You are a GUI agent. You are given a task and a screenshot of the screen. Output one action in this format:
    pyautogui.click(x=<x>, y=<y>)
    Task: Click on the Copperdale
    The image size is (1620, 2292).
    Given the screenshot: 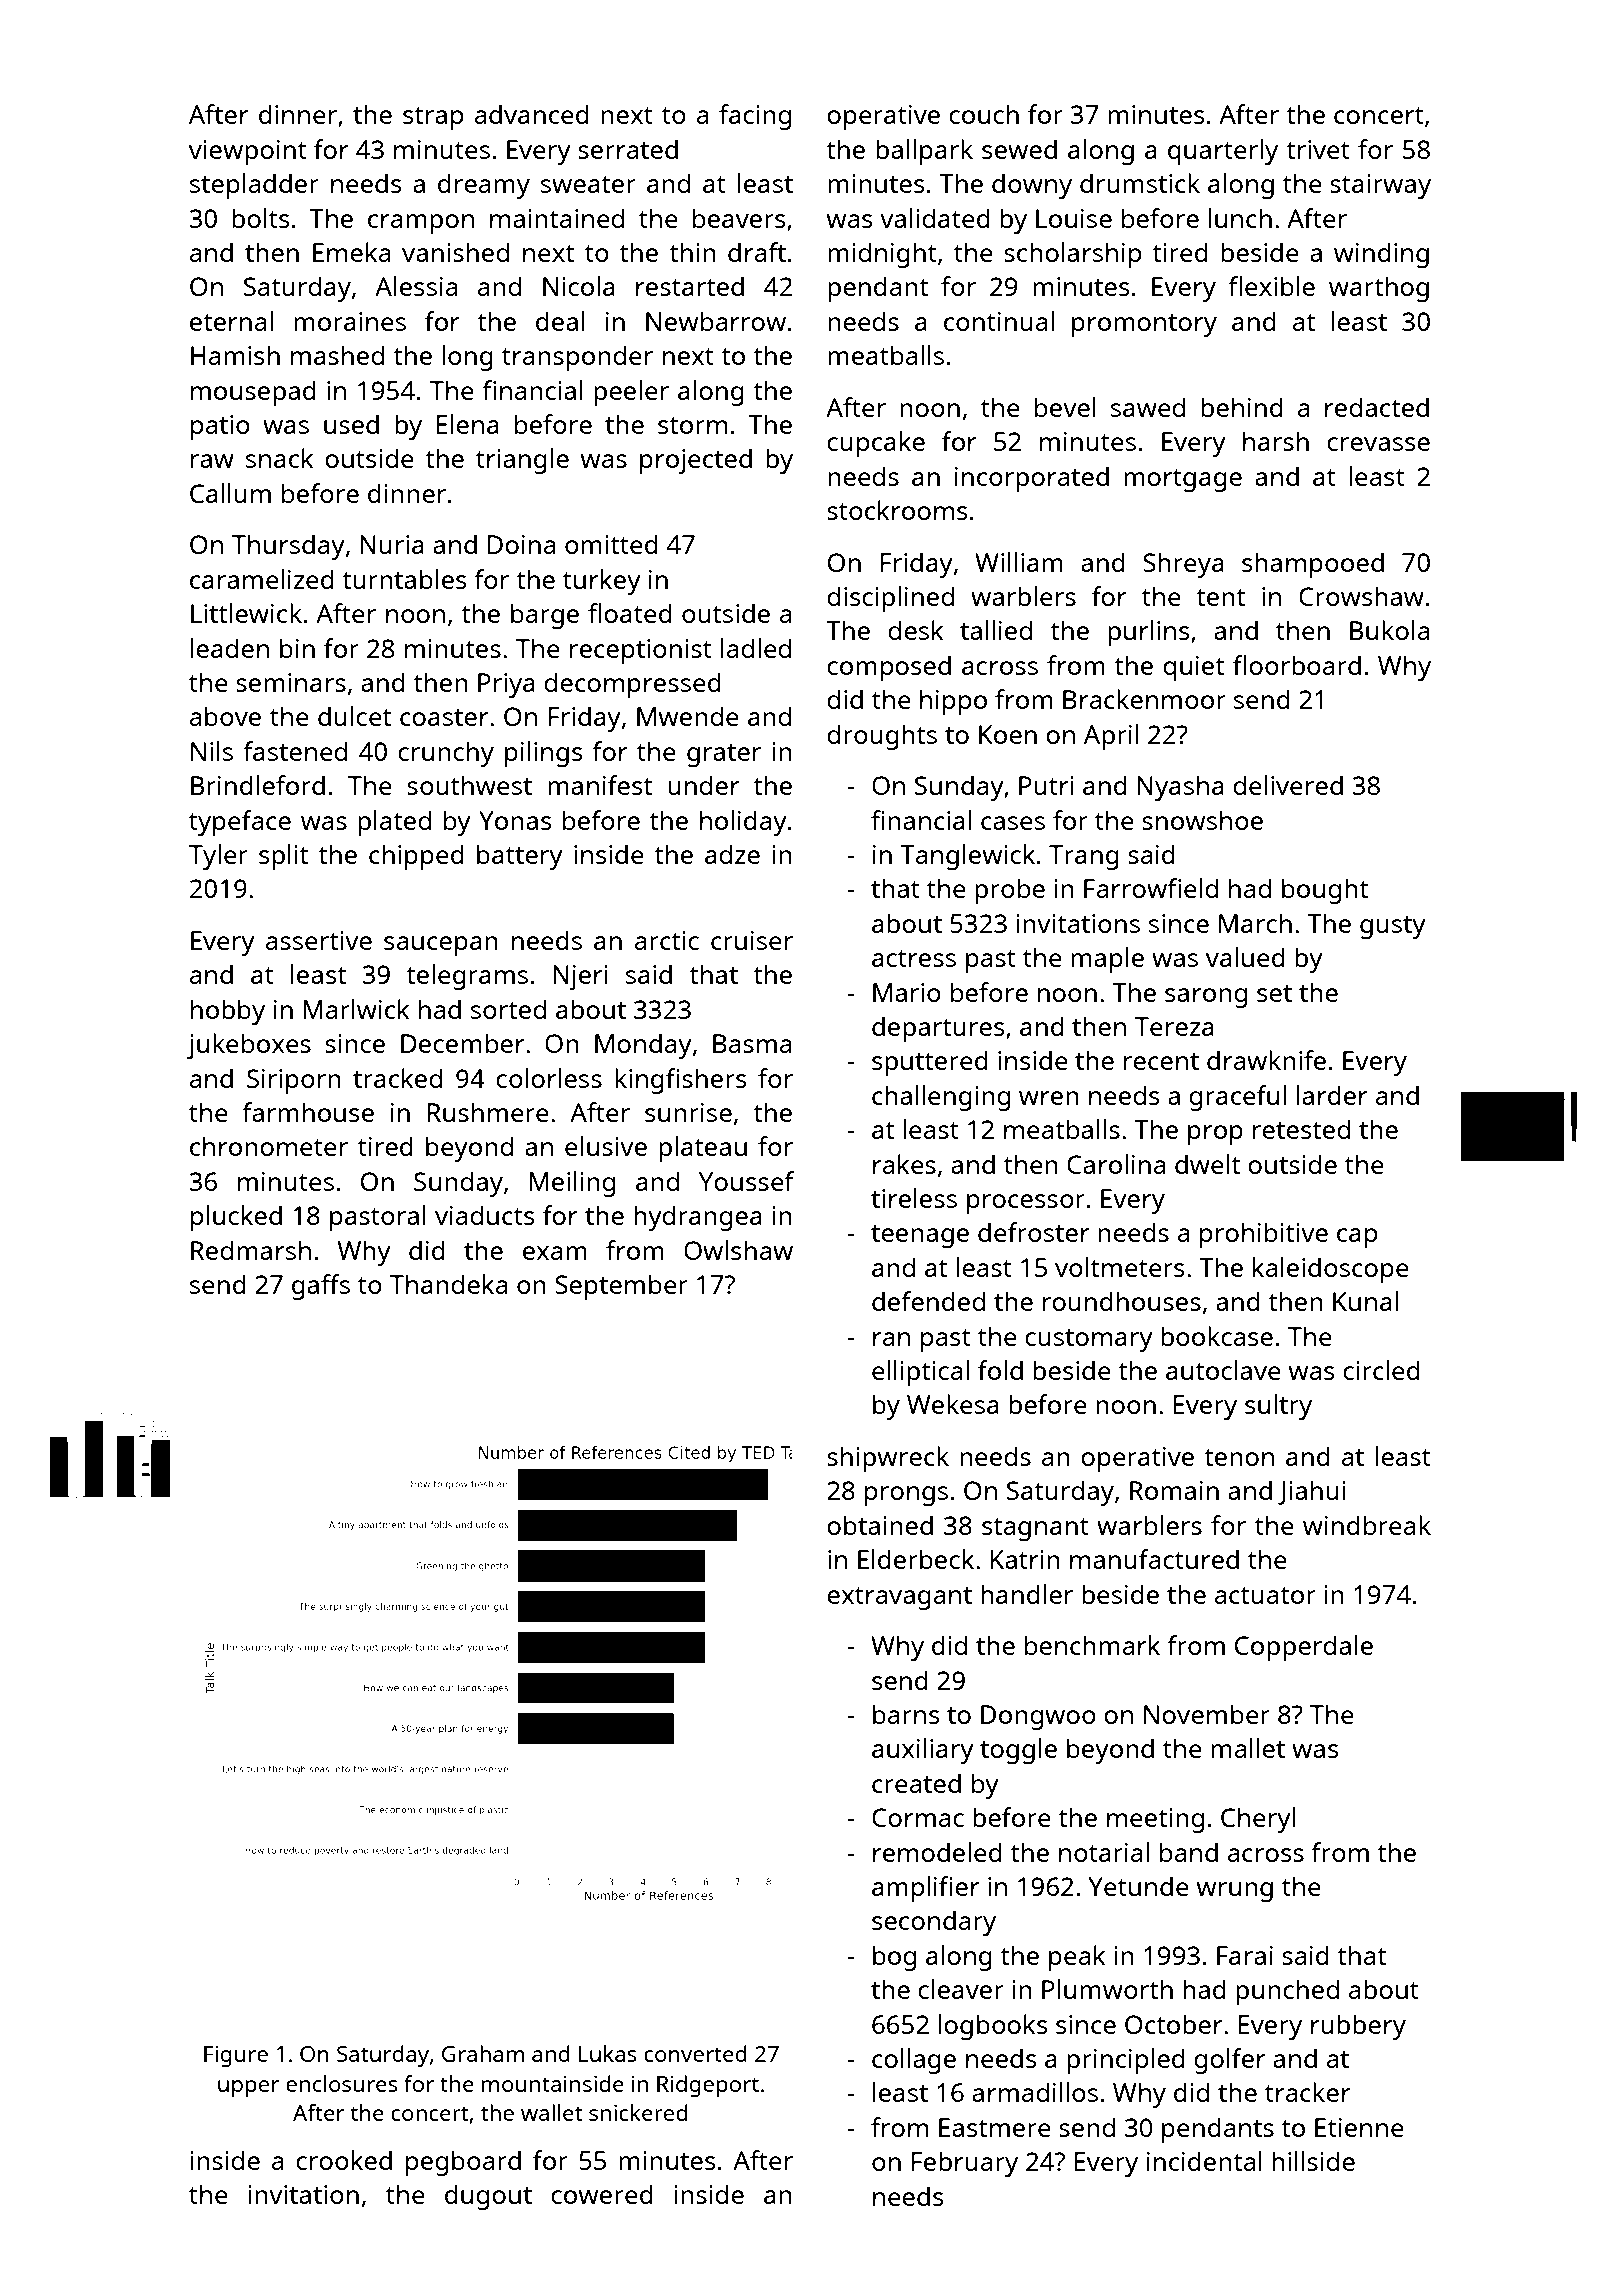 What is the action you would take?
    pyautogui.click(x=1304, y=1648)
